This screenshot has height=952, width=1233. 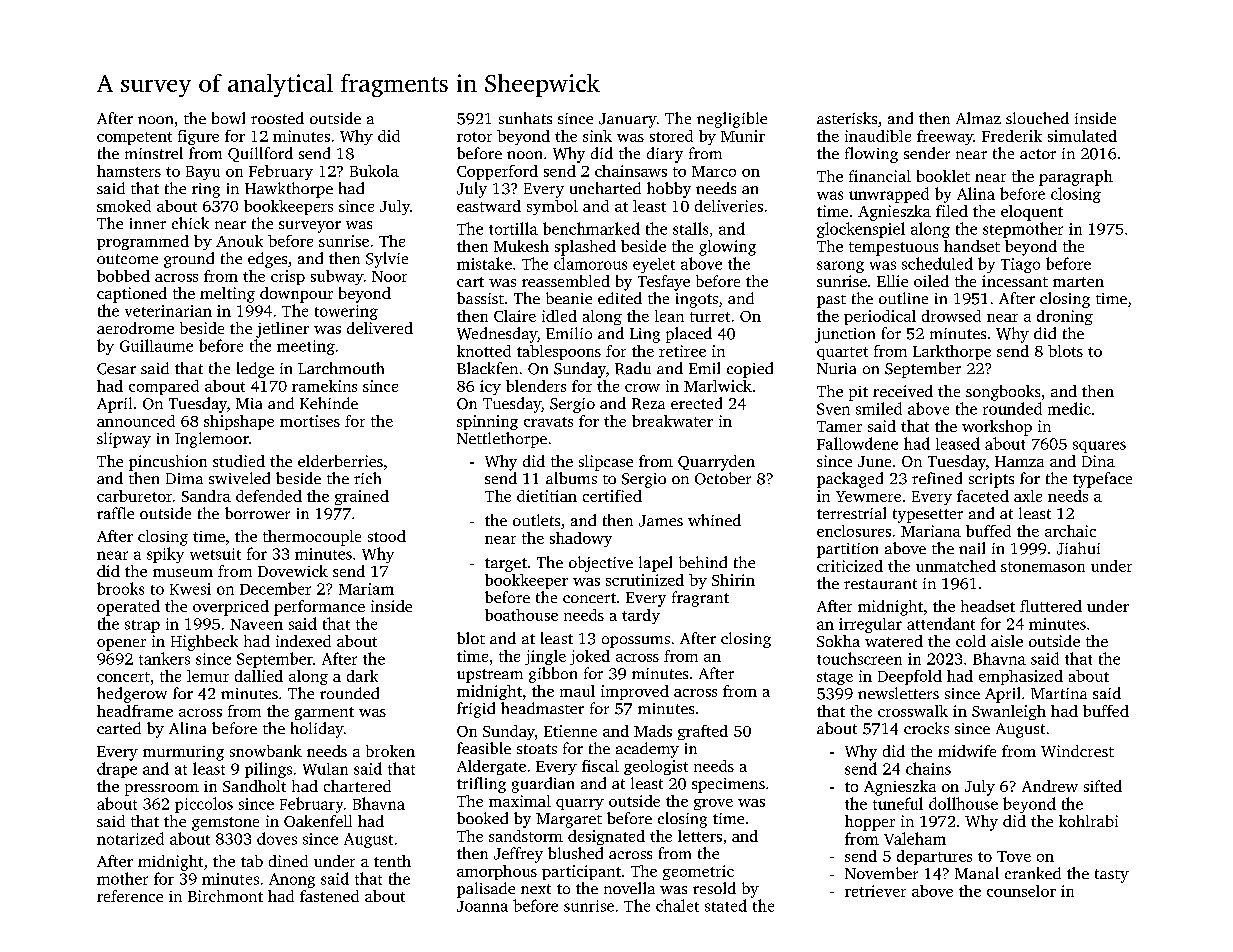 I want to click on downpour, so click(x=296, y=295).
